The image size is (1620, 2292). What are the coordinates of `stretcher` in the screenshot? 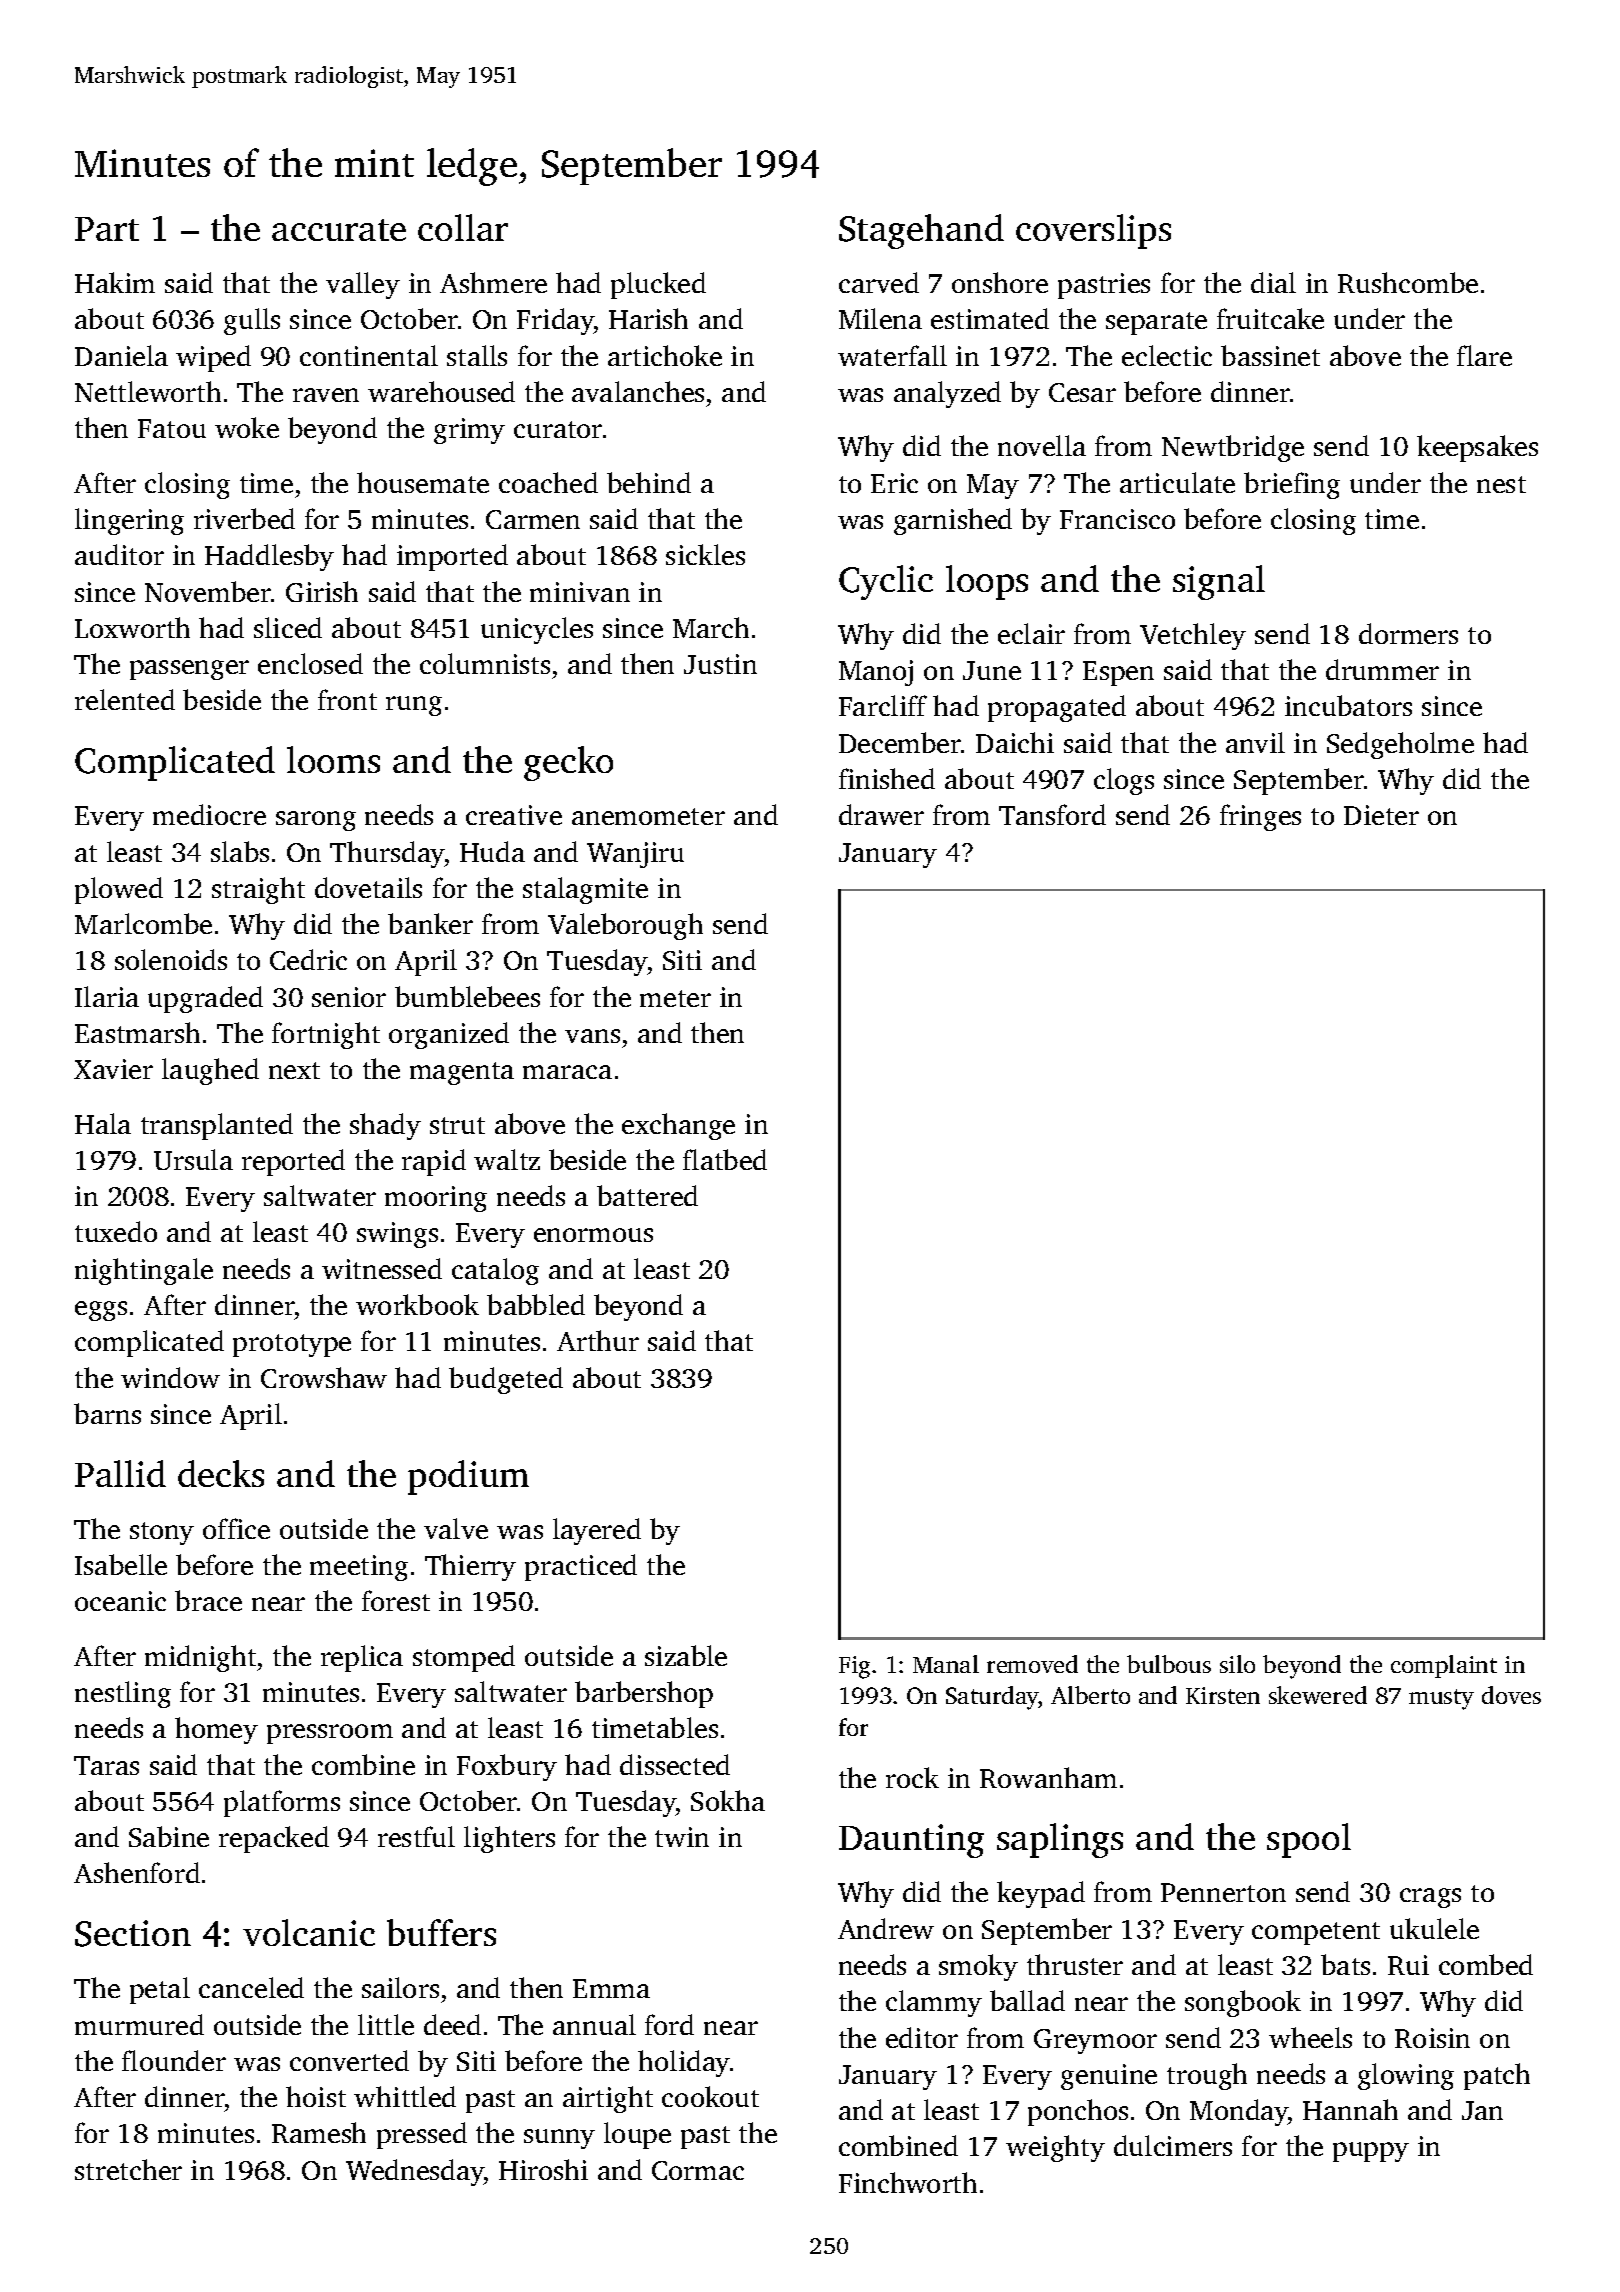 It's located at (128, 2169).
